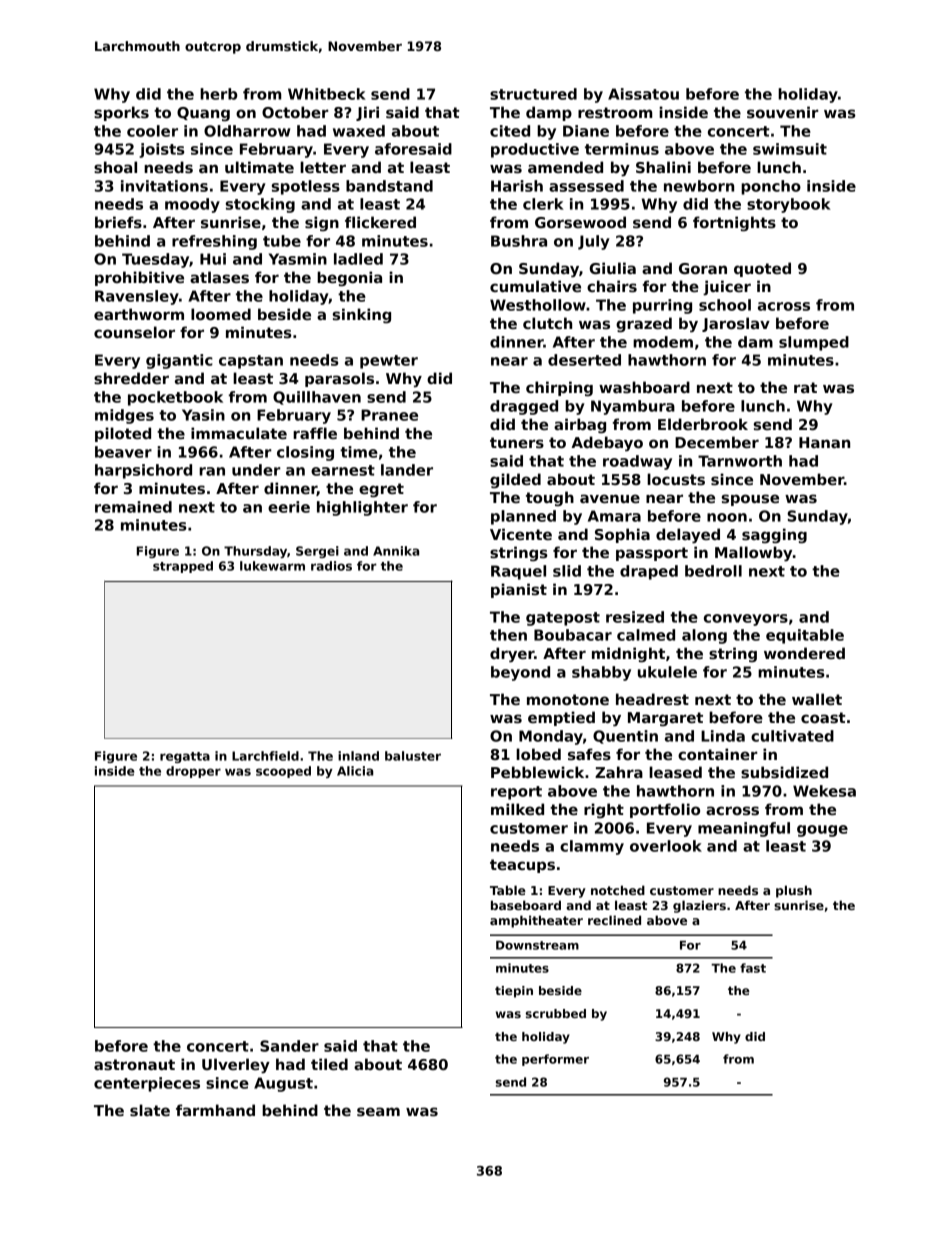 This screenshot has height=1233, width=952. What do you see at coordinates (134, 1064) in the screenshot?
I see `astronaut` at bounding box center [134, 1064].
